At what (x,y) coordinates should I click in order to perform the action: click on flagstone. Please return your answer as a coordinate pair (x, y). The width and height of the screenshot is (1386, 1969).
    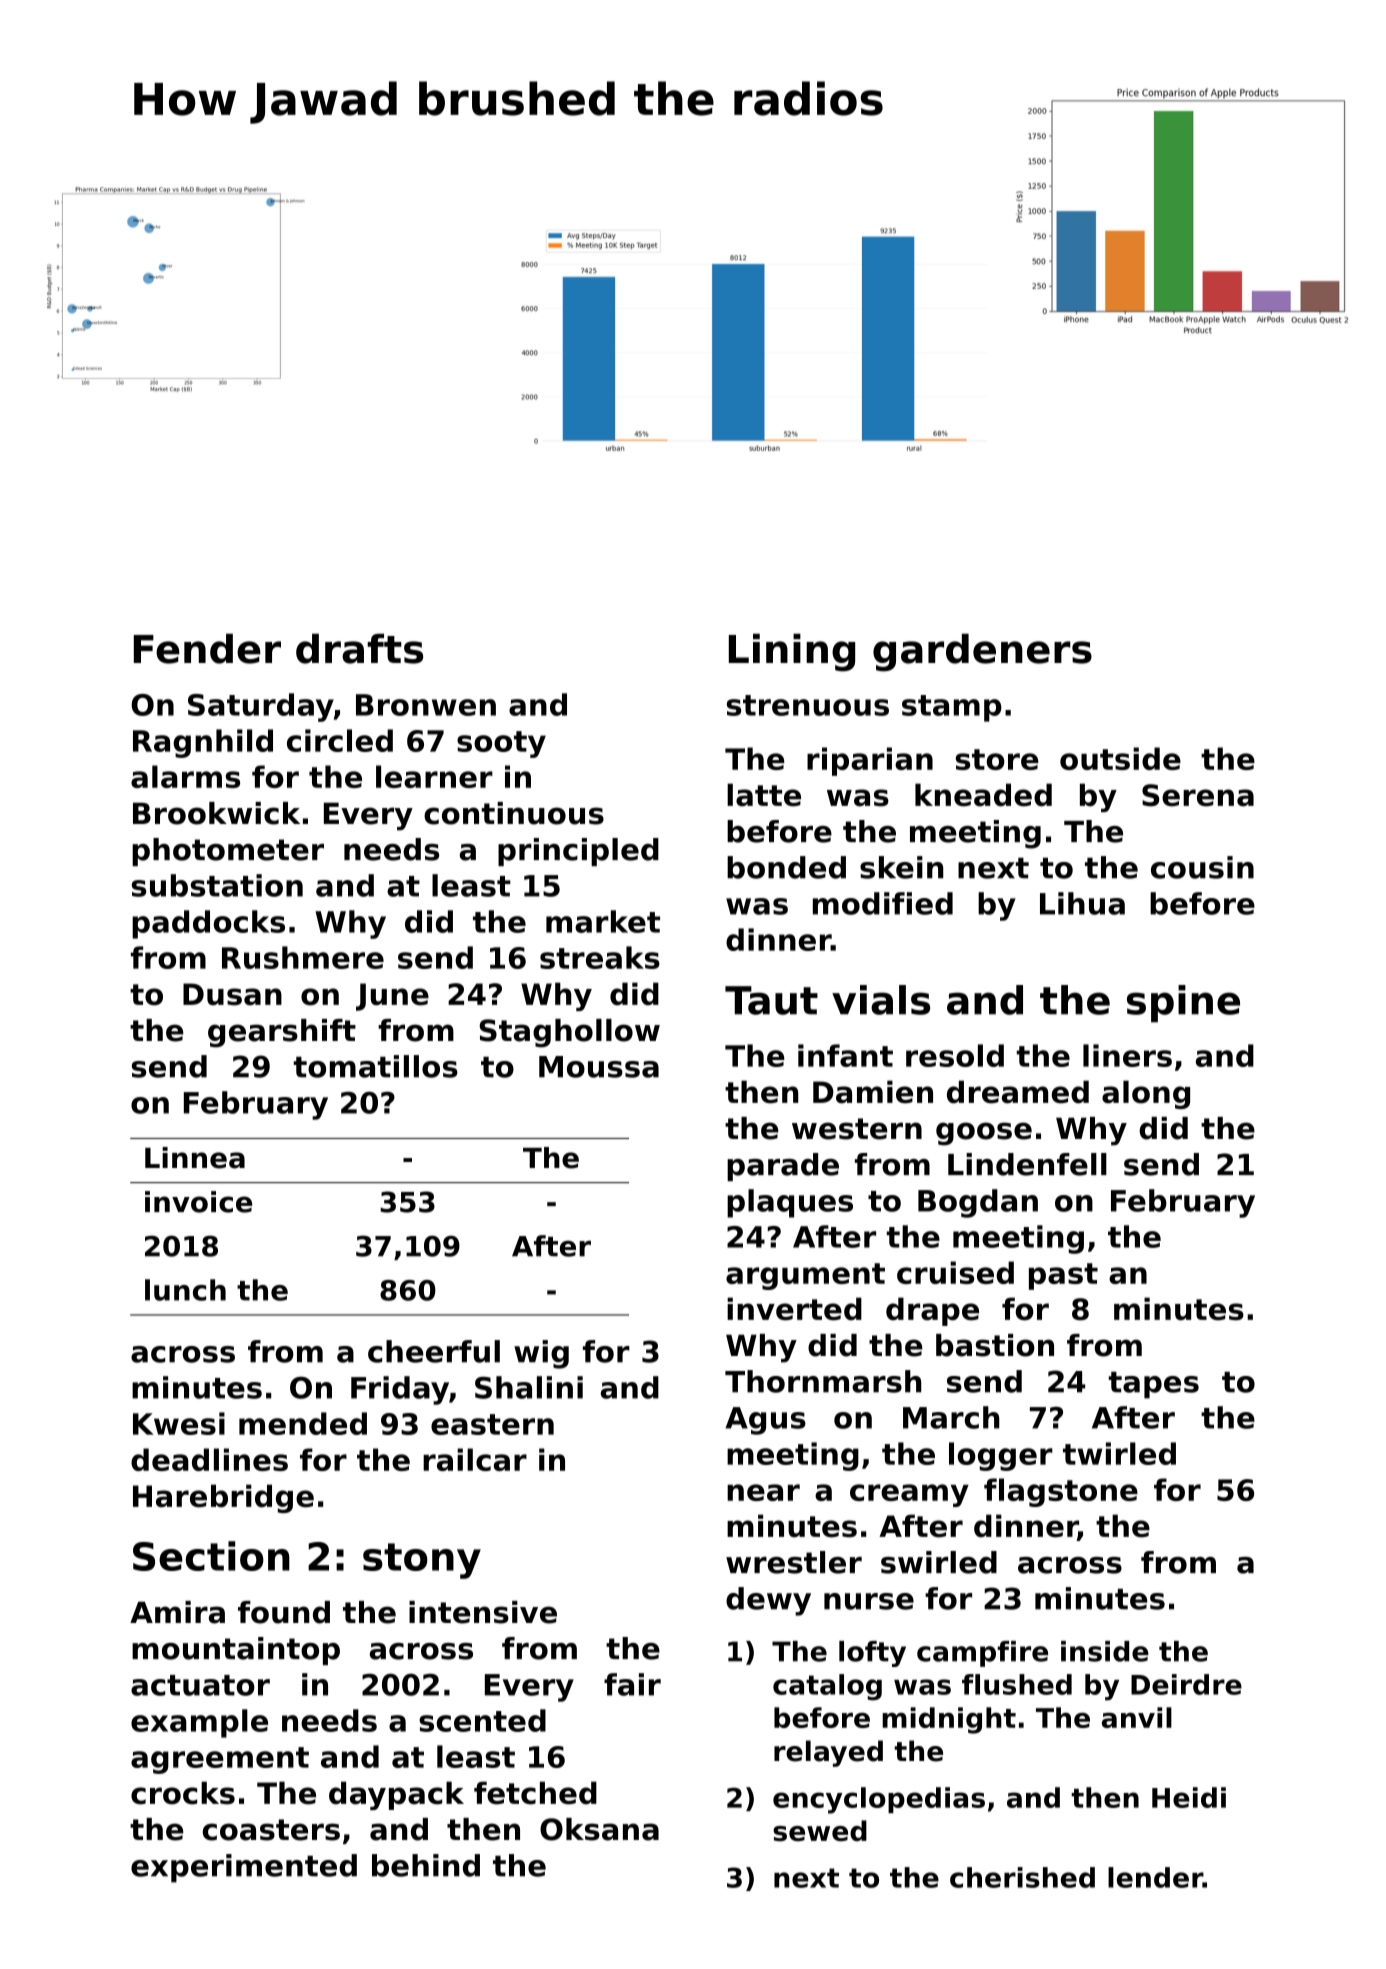
    Looking at the image, I should click on (1061, 1492).
